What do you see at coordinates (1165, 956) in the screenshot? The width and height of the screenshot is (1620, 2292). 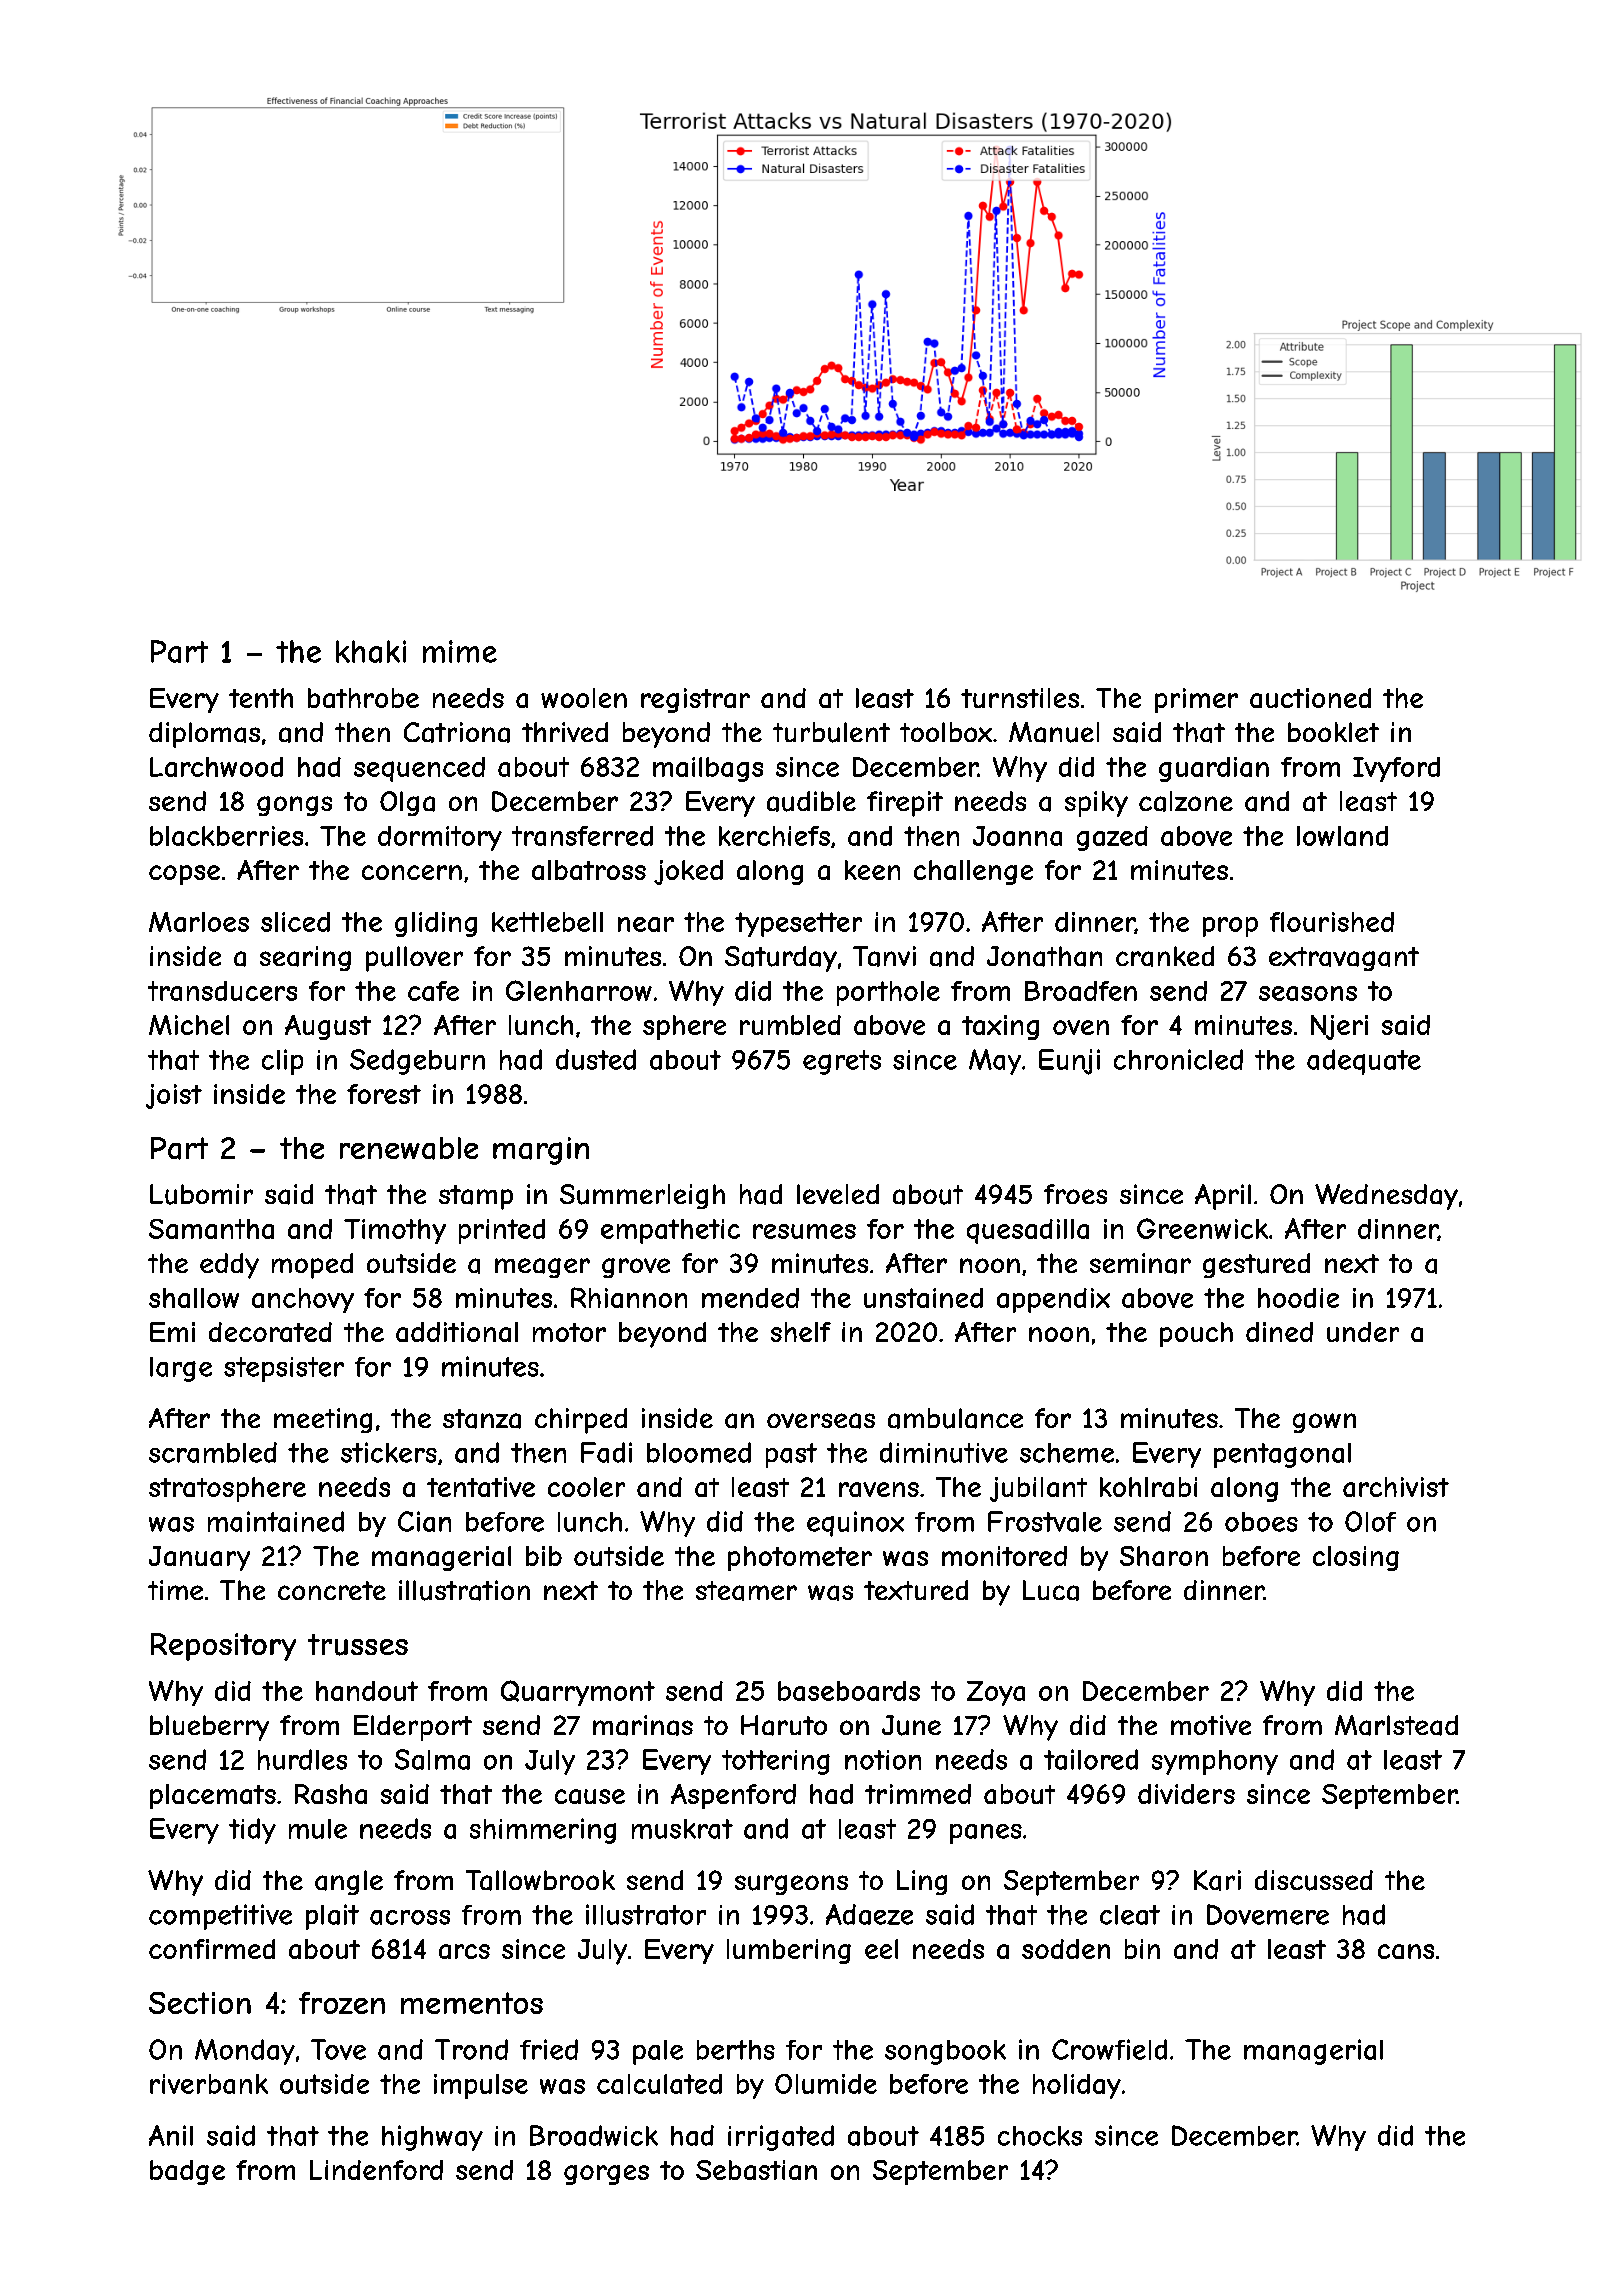 I see `cranked` at bounding box center [1165, 956].
